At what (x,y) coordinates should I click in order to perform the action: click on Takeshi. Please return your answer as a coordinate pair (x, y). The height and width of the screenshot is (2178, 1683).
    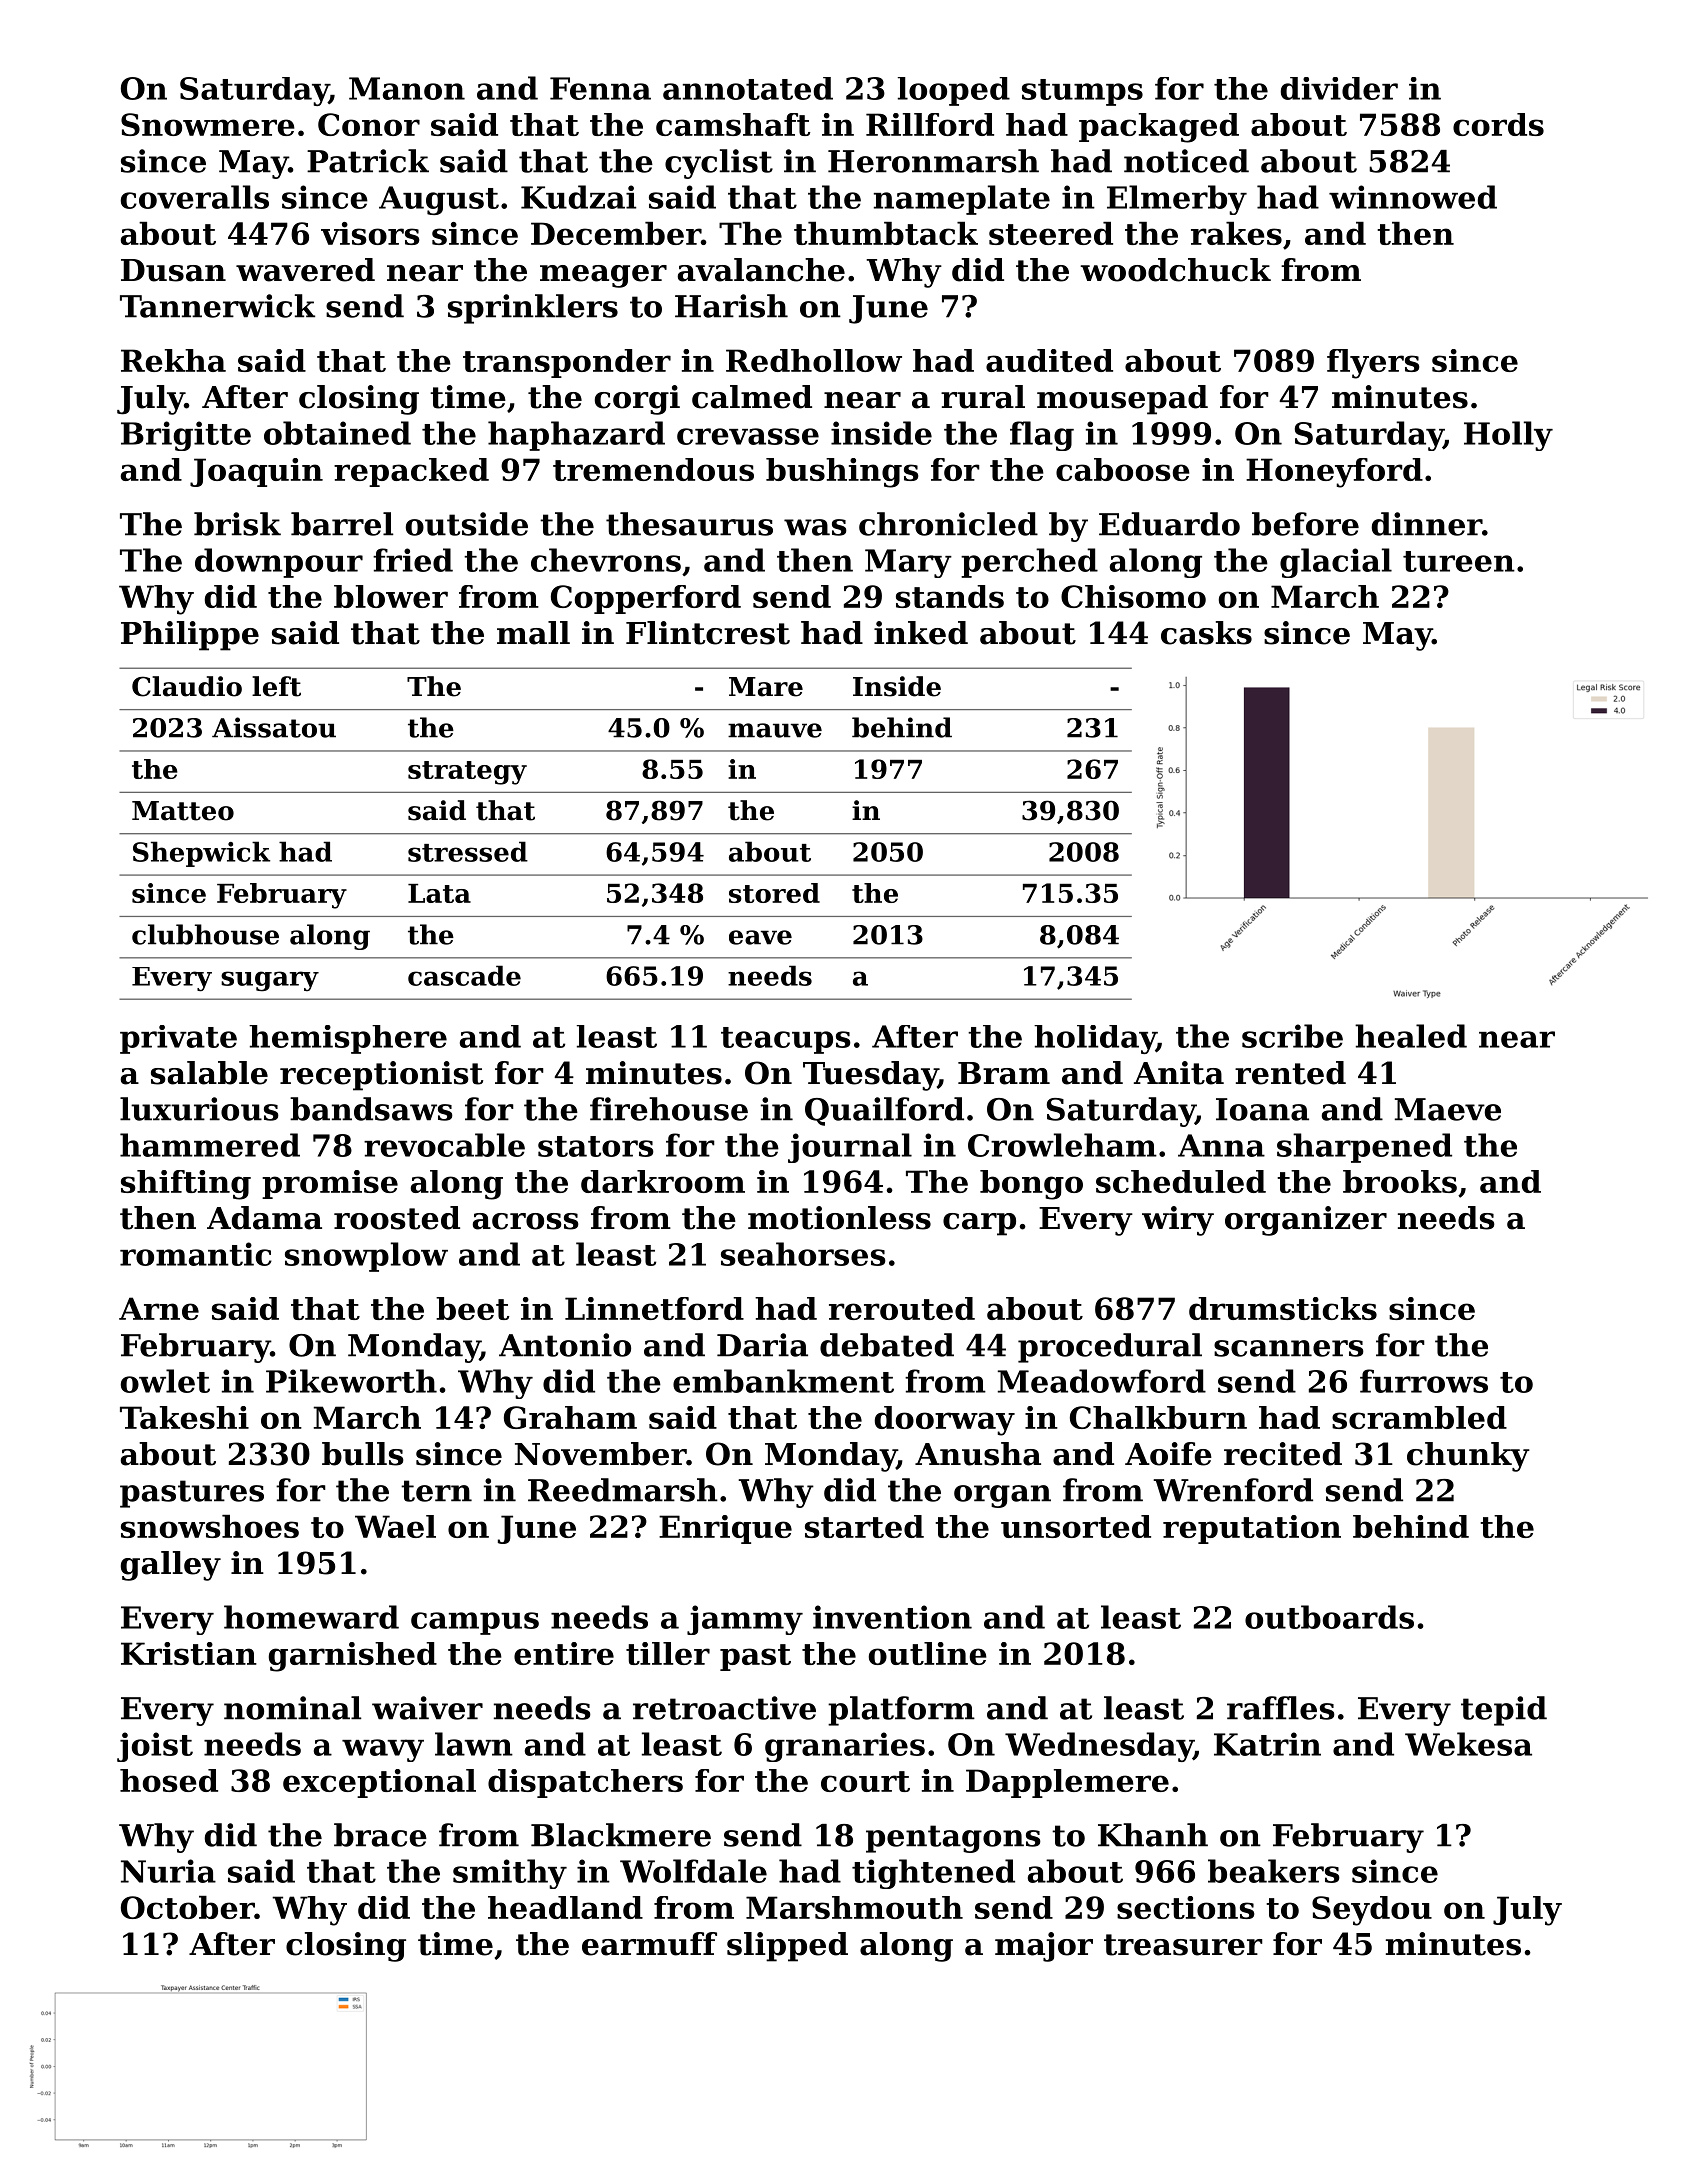
    Looking at the image, I should click on (184, 1417).
